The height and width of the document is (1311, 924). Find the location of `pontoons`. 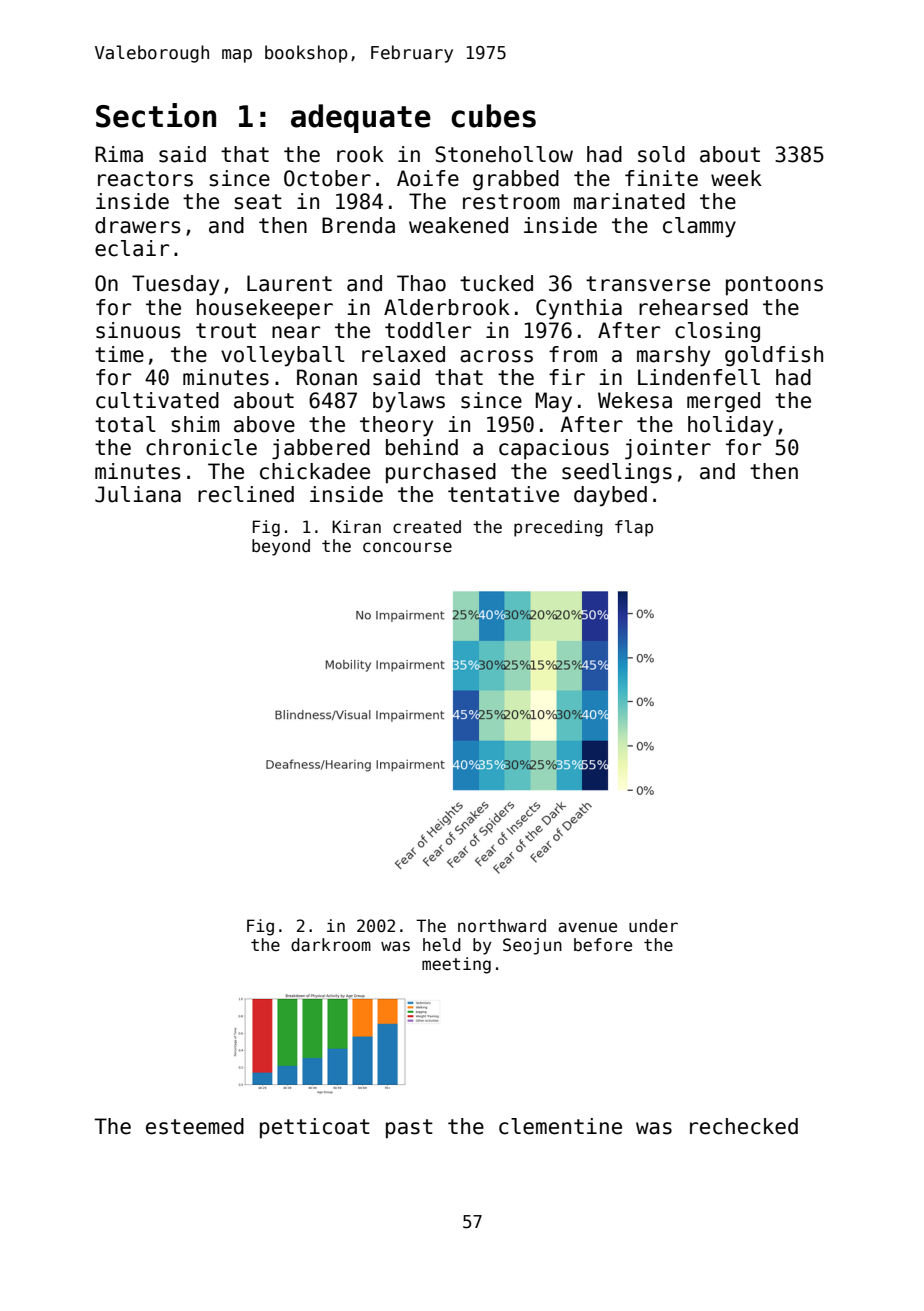

pontoons is located at coordinates (774, 286).
